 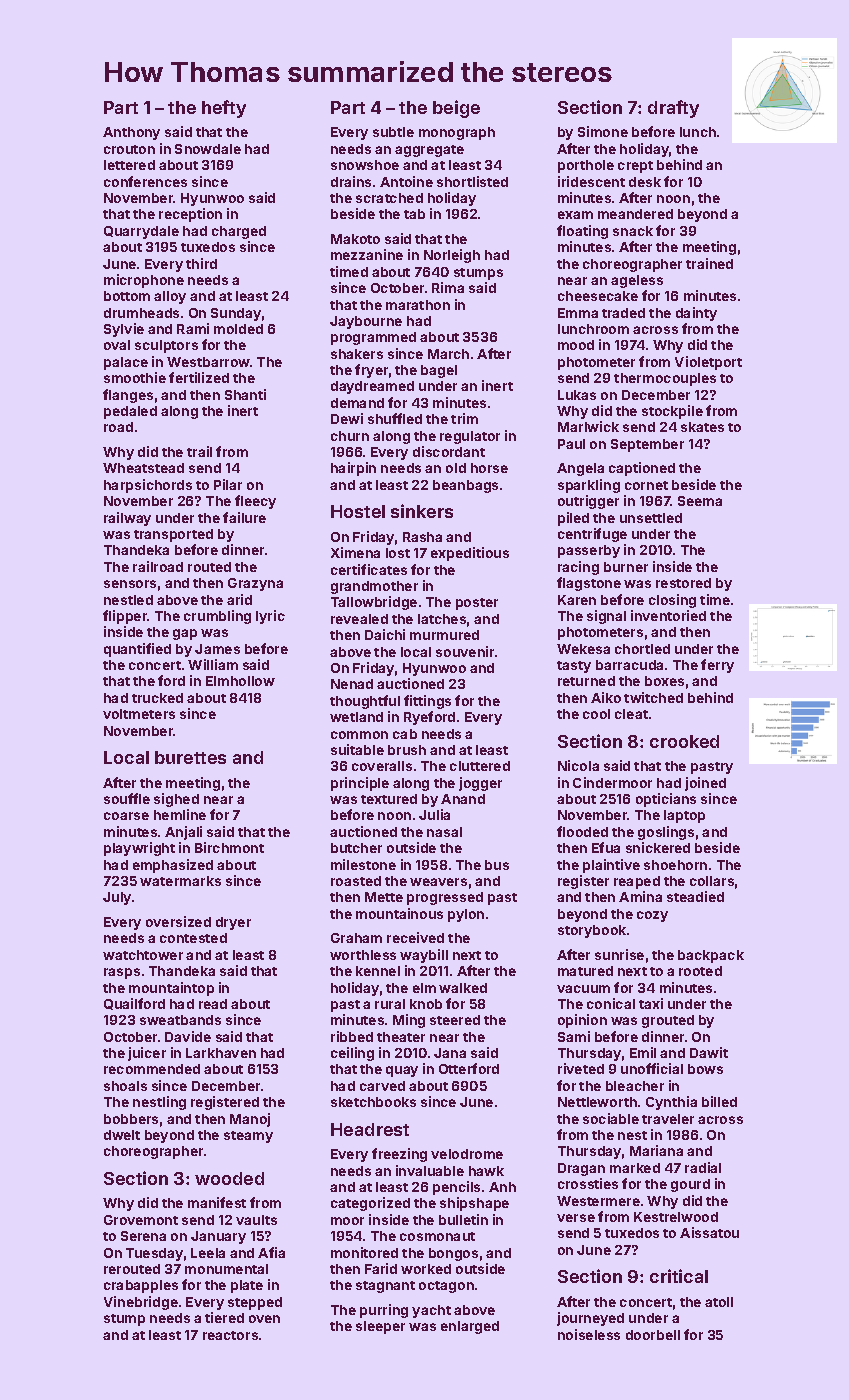 I want to click on Headrest, so click(x=370, y=1129).
